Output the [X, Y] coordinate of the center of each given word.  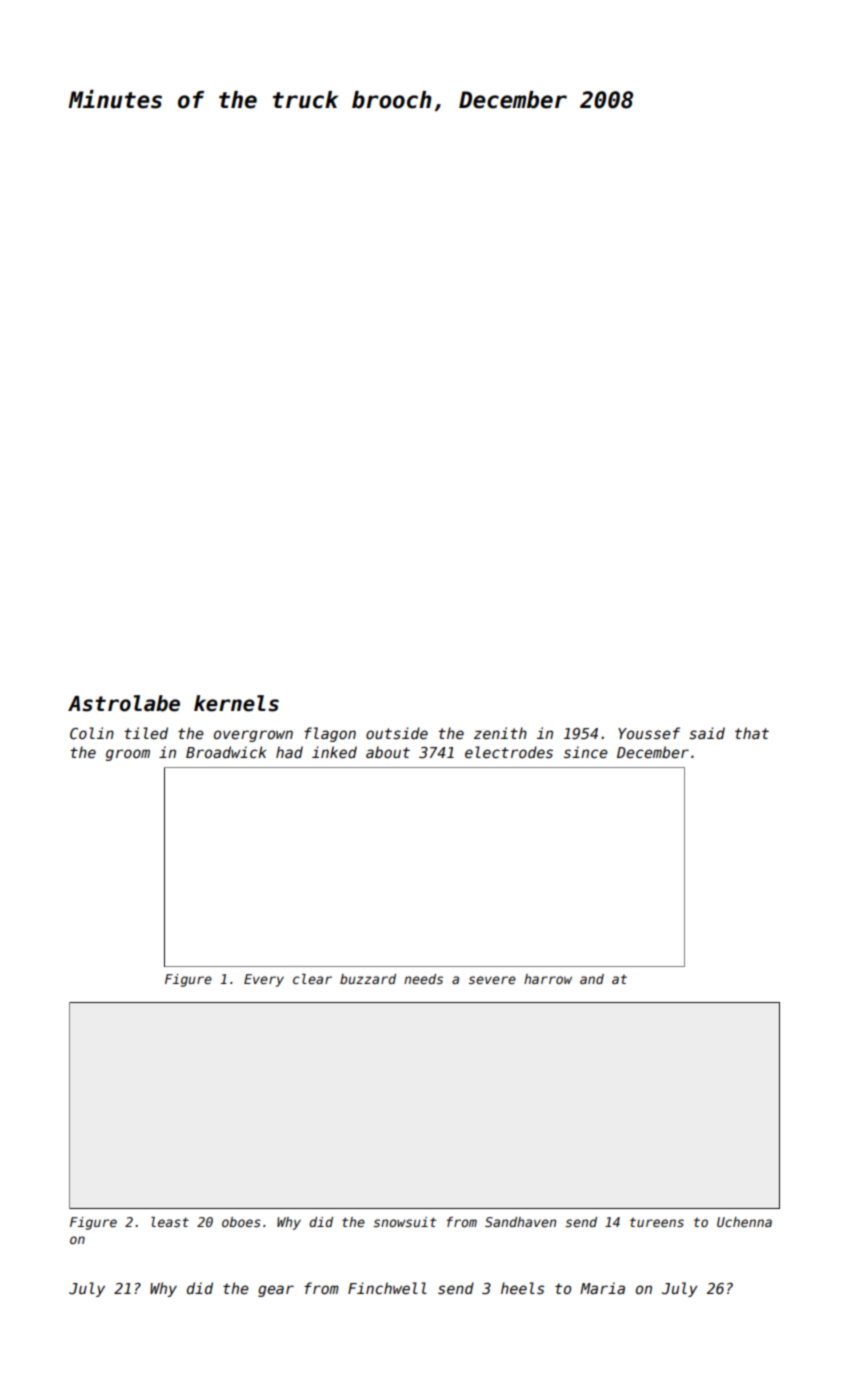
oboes [241, 1222]
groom [128, 755]
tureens [657, 1222]
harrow [548, 979]
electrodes [509, 752]
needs [423, 979]
